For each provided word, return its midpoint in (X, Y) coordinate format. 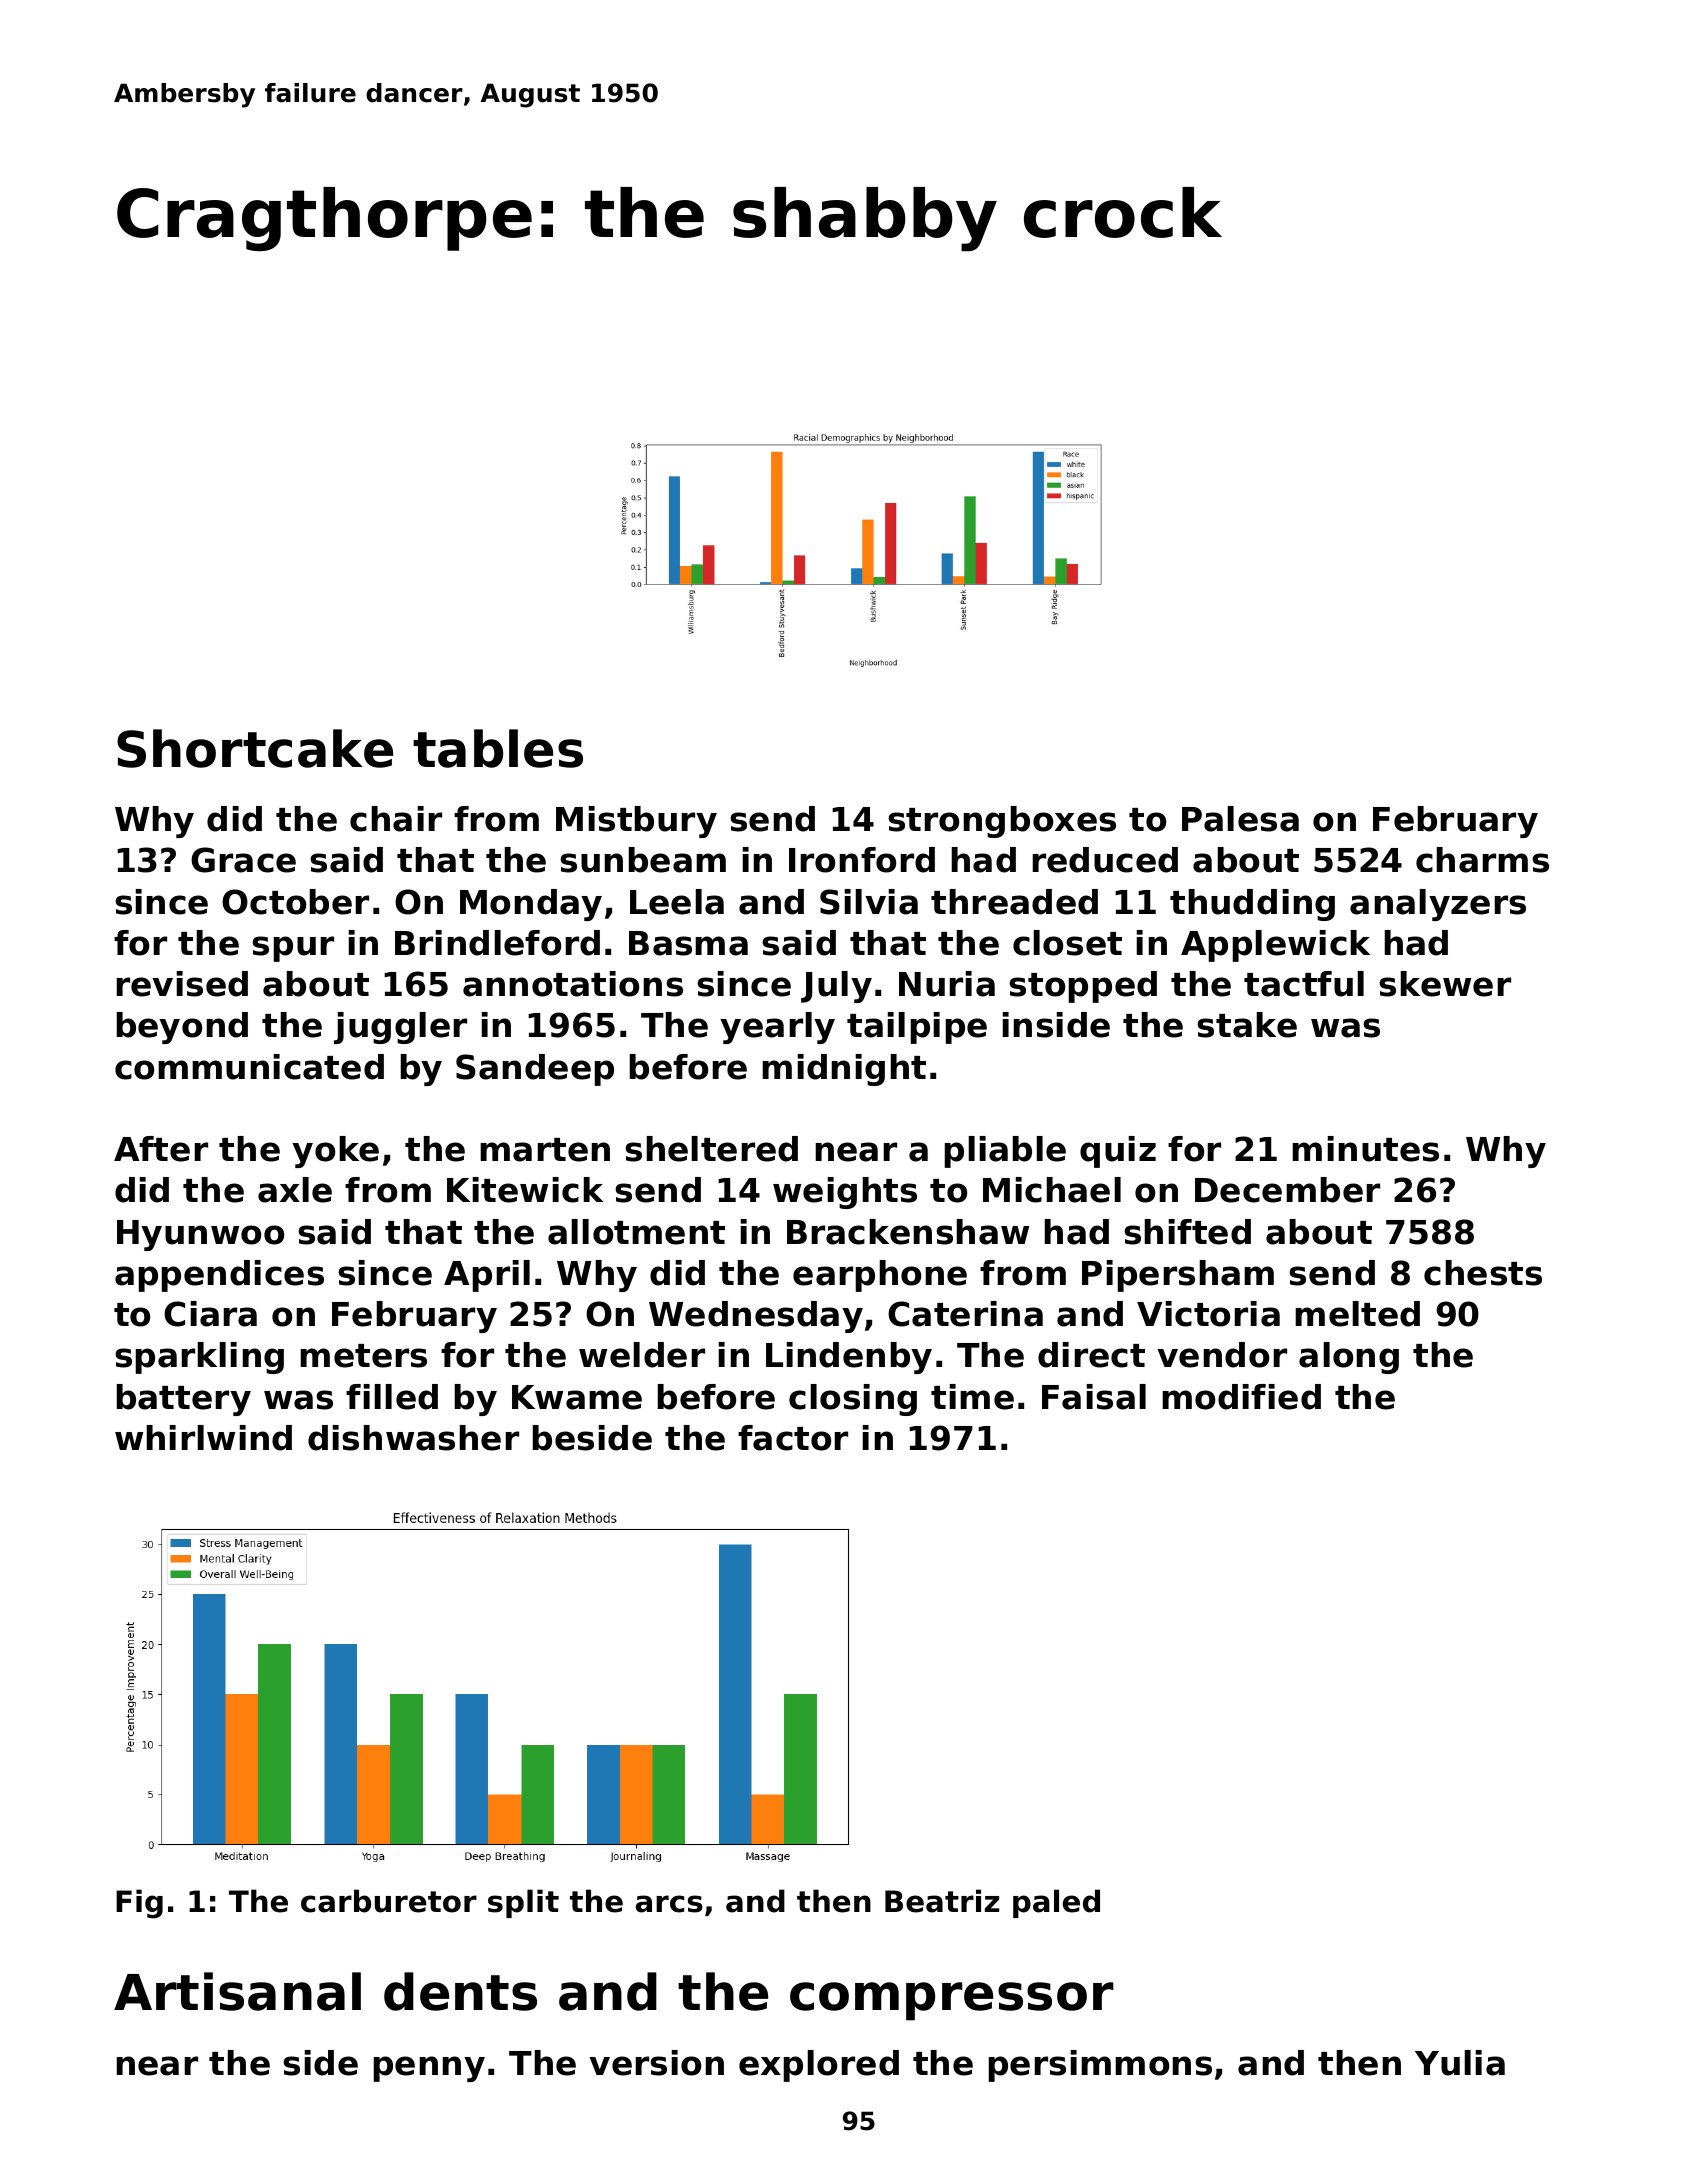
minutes (1365, 1149)
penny (429, 2069)
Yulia (1460, 2063)
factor (793, 1438)
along (1349, 1358)
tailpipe (917, 1028)
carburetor (389, 1901)
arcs (669, 1904)
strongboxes (1002, 822)
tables (498, 748)
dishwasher (413, 1438)
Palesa (1240, 819)
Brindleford (497, 943)
